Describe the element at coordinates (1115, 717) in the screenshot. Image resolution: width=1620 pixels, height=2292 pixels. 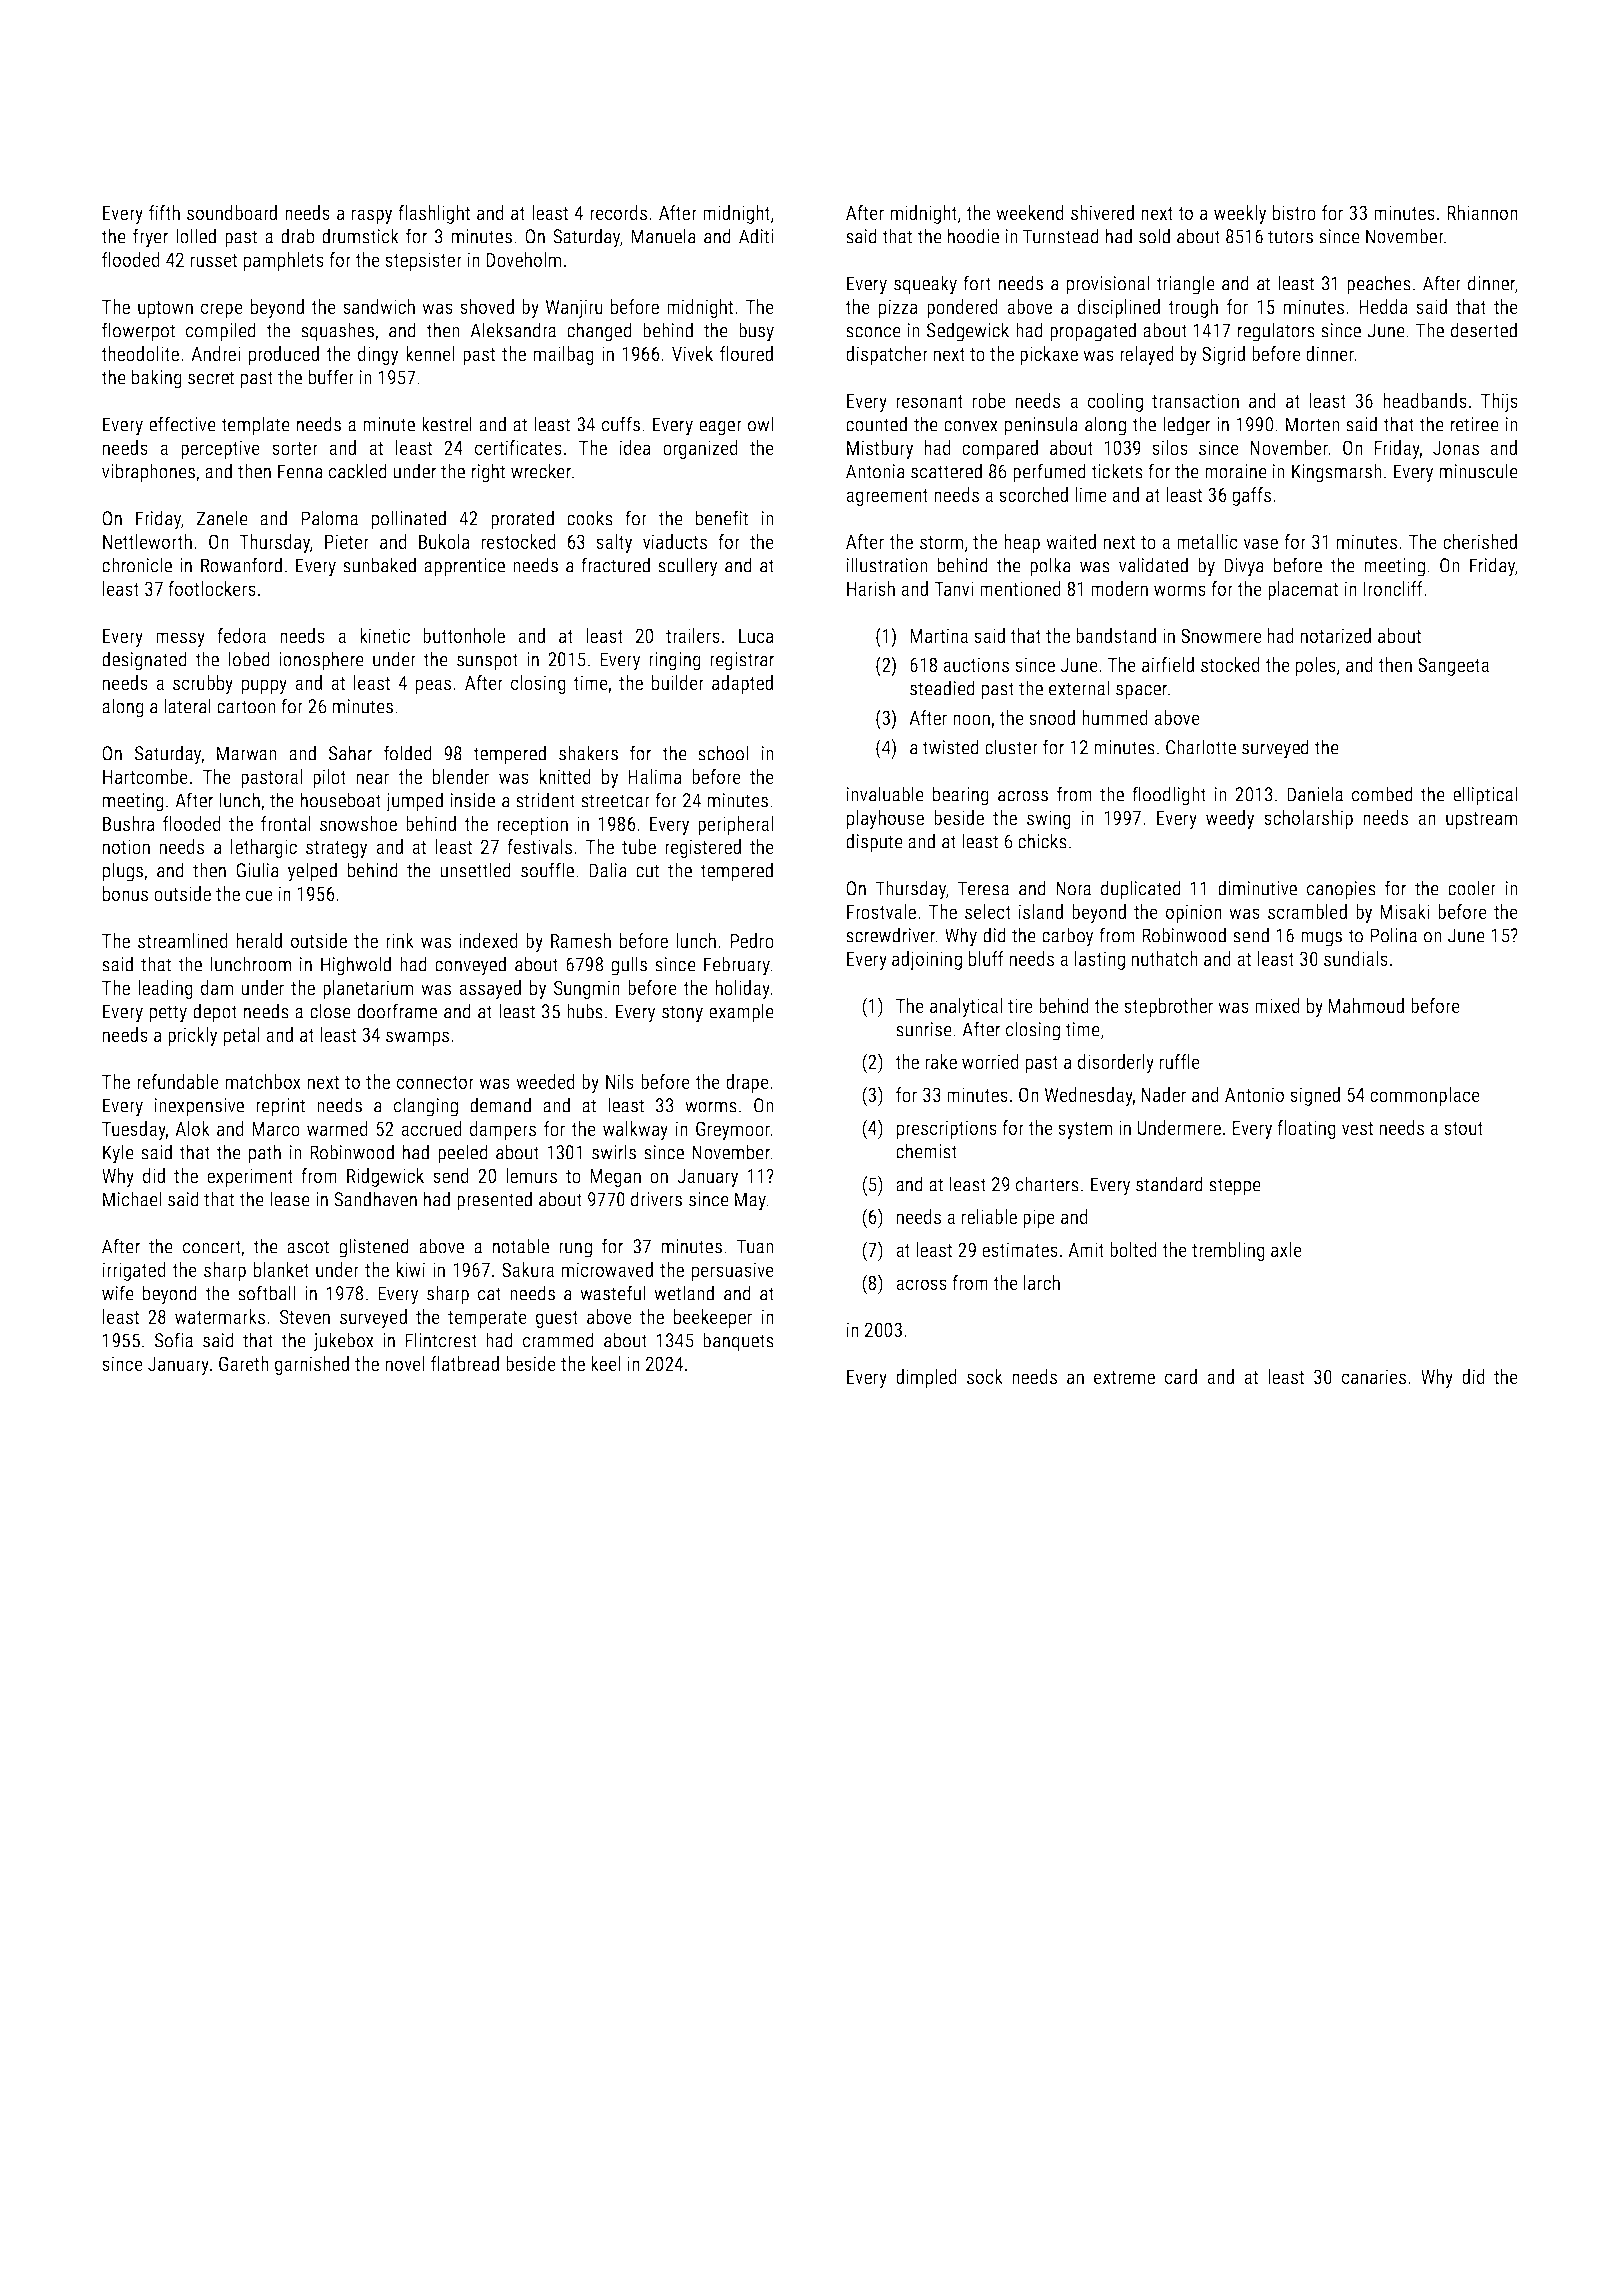
I see `hummed` at that location.
